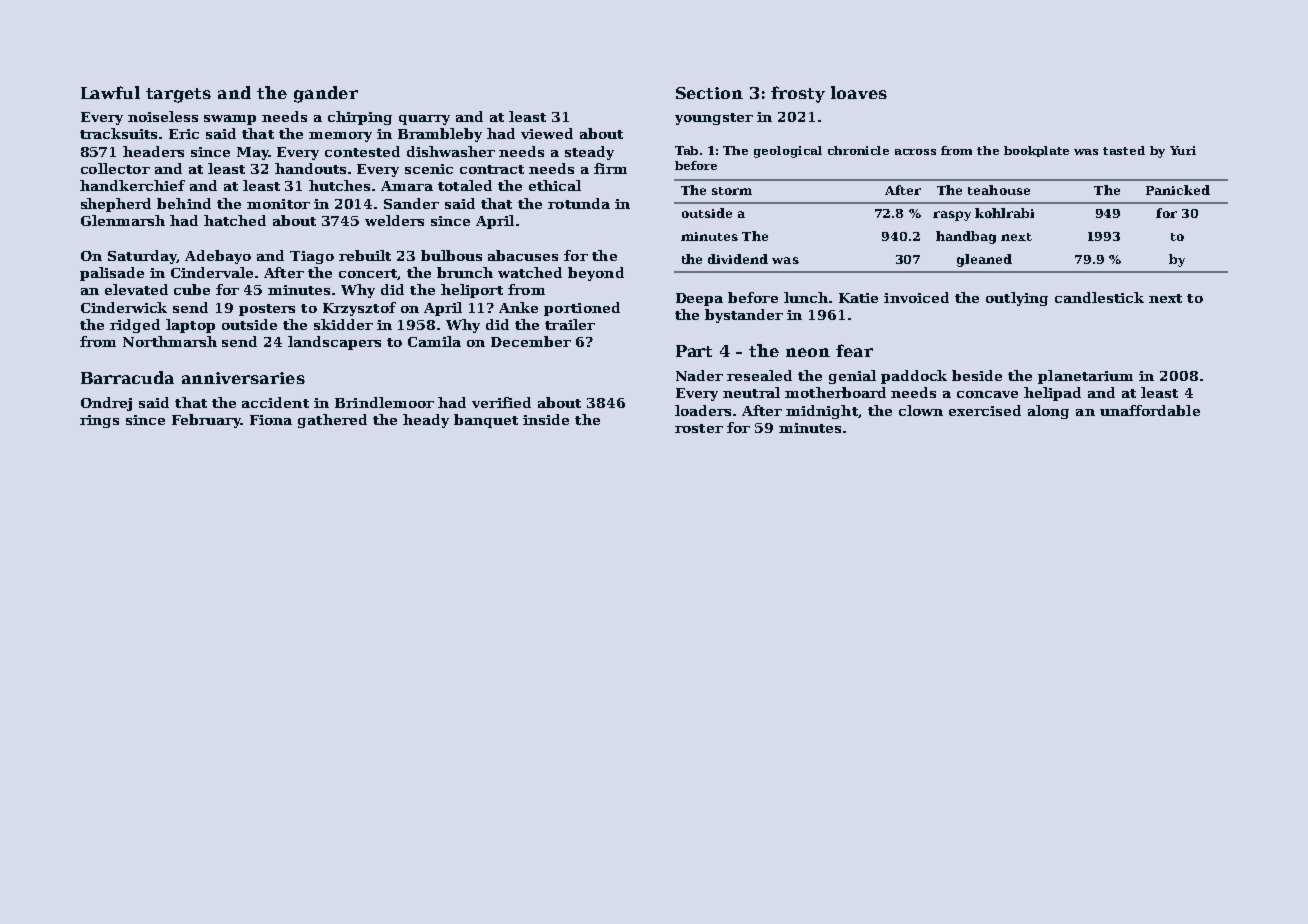 This screenshot has width=1308, height=924. I want to click on bookplate, so click(1036, 151).
